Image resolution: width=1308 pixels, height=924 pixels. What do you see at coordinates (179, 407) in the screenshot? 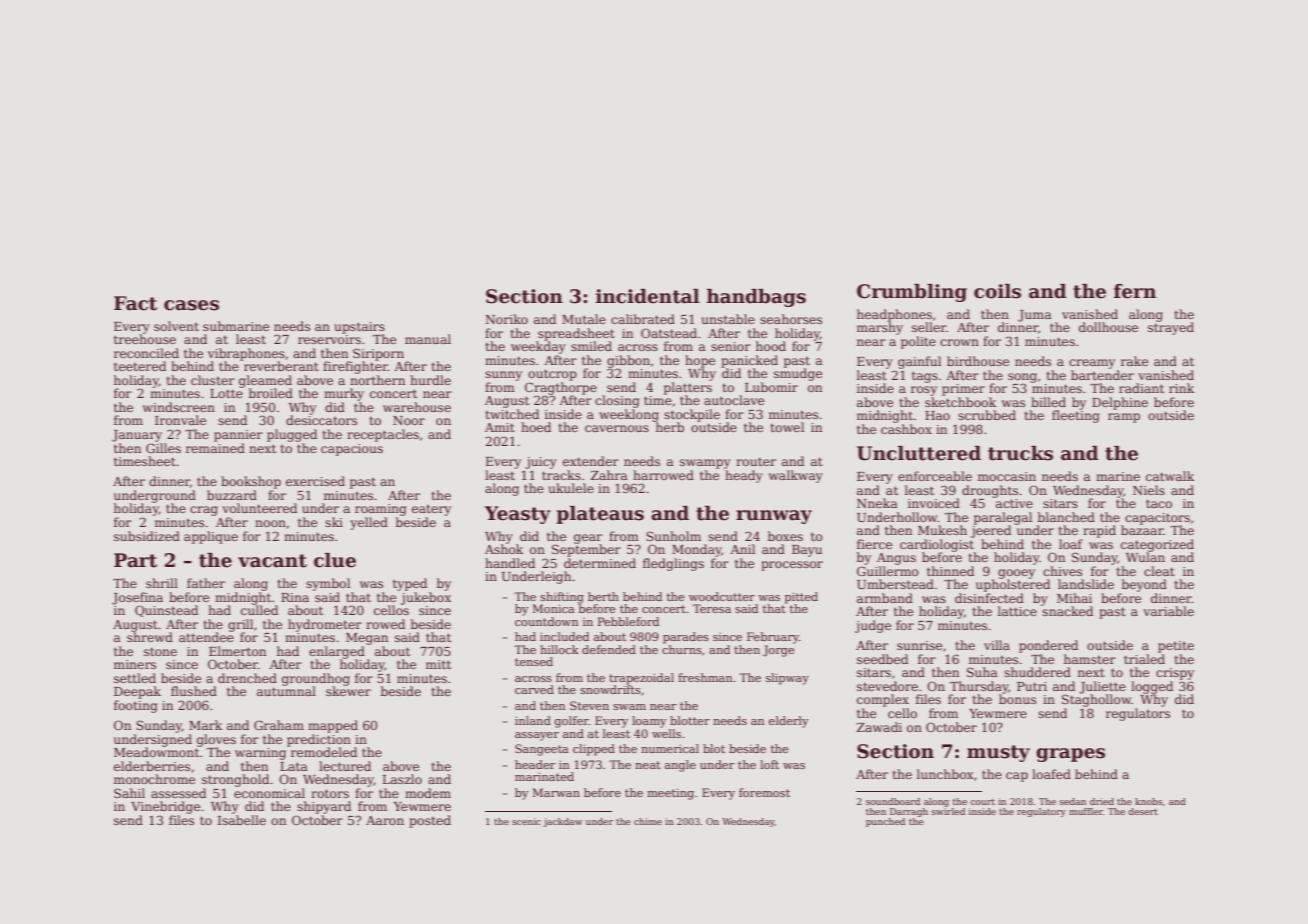
I see `windscreen` at bounding box center [179, 407].
